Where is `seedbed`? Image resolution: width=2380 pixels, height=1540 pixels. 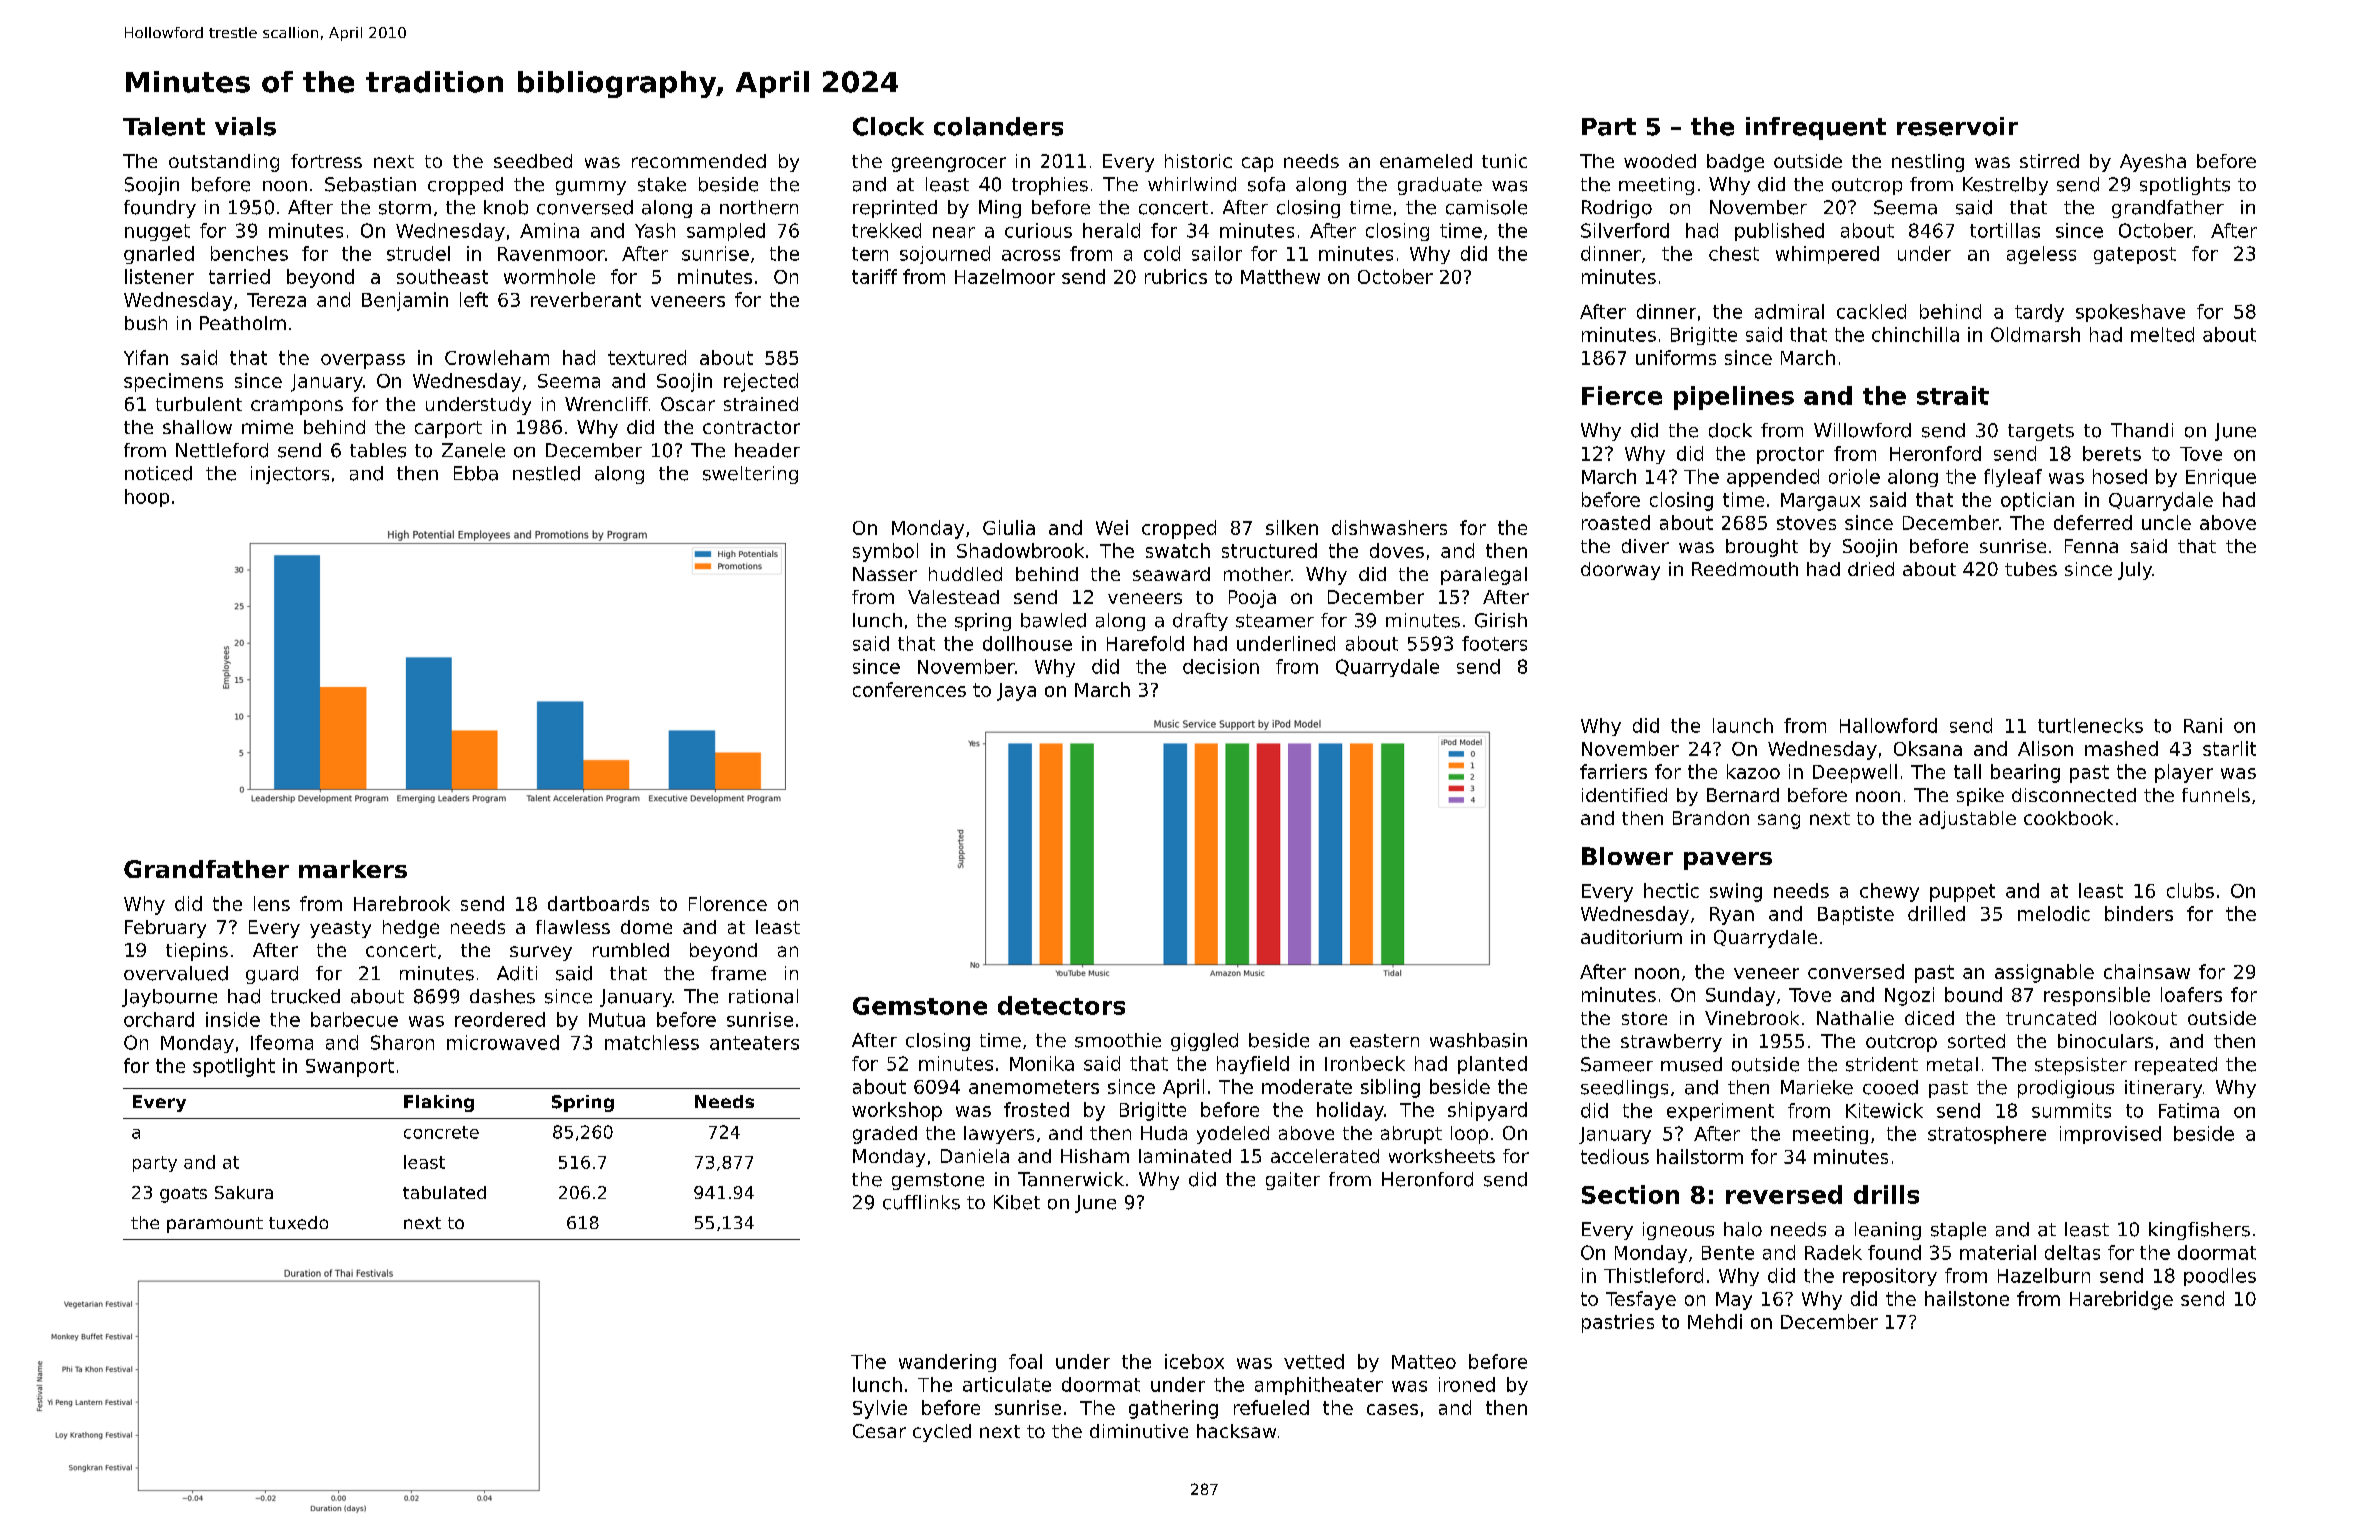
seedbed is located at coordinates (533, 161).
